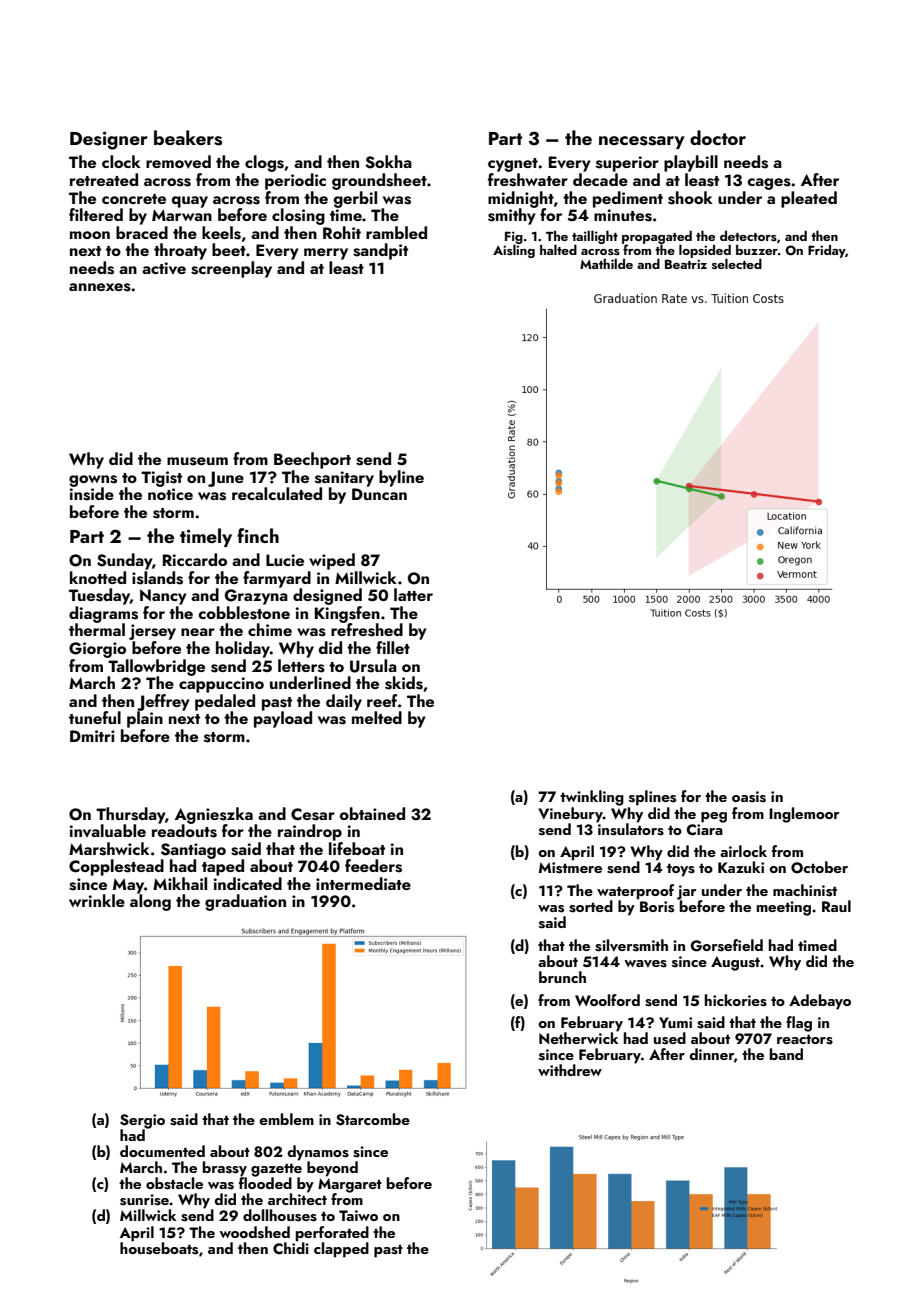  What do you see at coordinates (749, 797) in the screenshot?
I see `oasis` at bounding box center [749, 797].
